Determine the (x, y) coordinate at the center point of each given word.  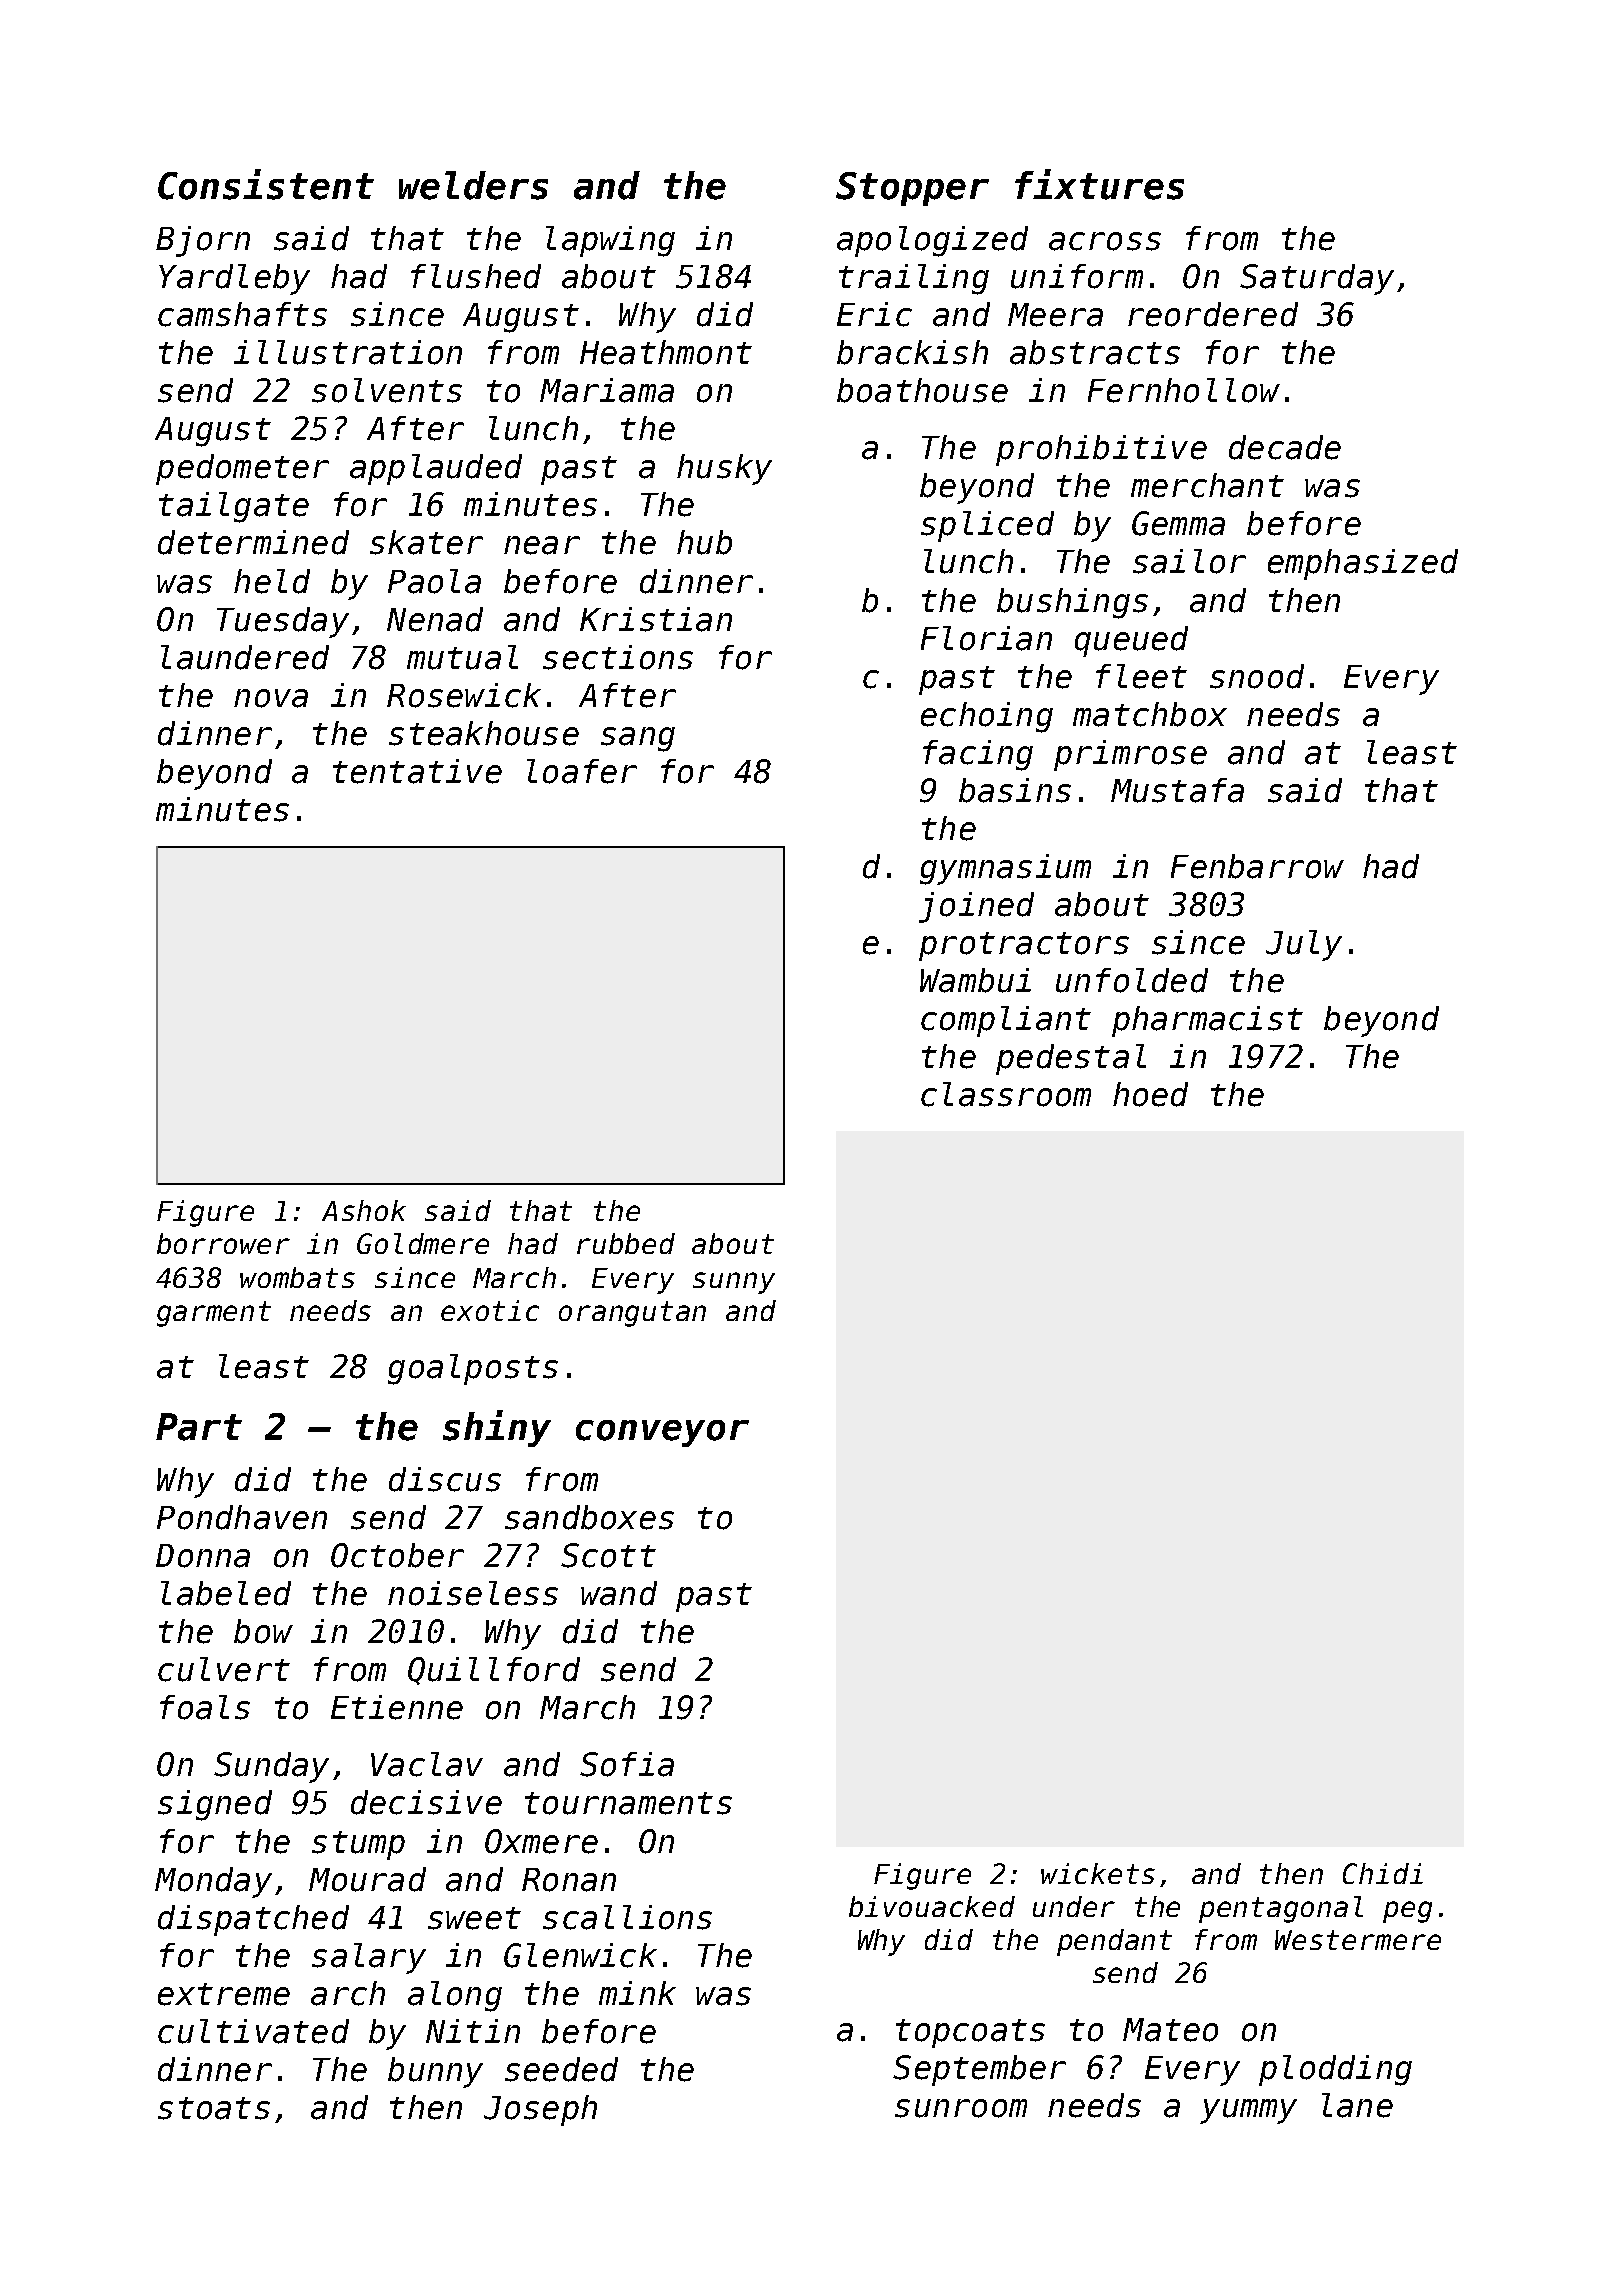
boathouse (922, 390)
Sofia (627, 1764)
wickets (1098, 1873)
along (455, 1996)
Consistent (266, 184)
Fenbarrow (1257, 866)
